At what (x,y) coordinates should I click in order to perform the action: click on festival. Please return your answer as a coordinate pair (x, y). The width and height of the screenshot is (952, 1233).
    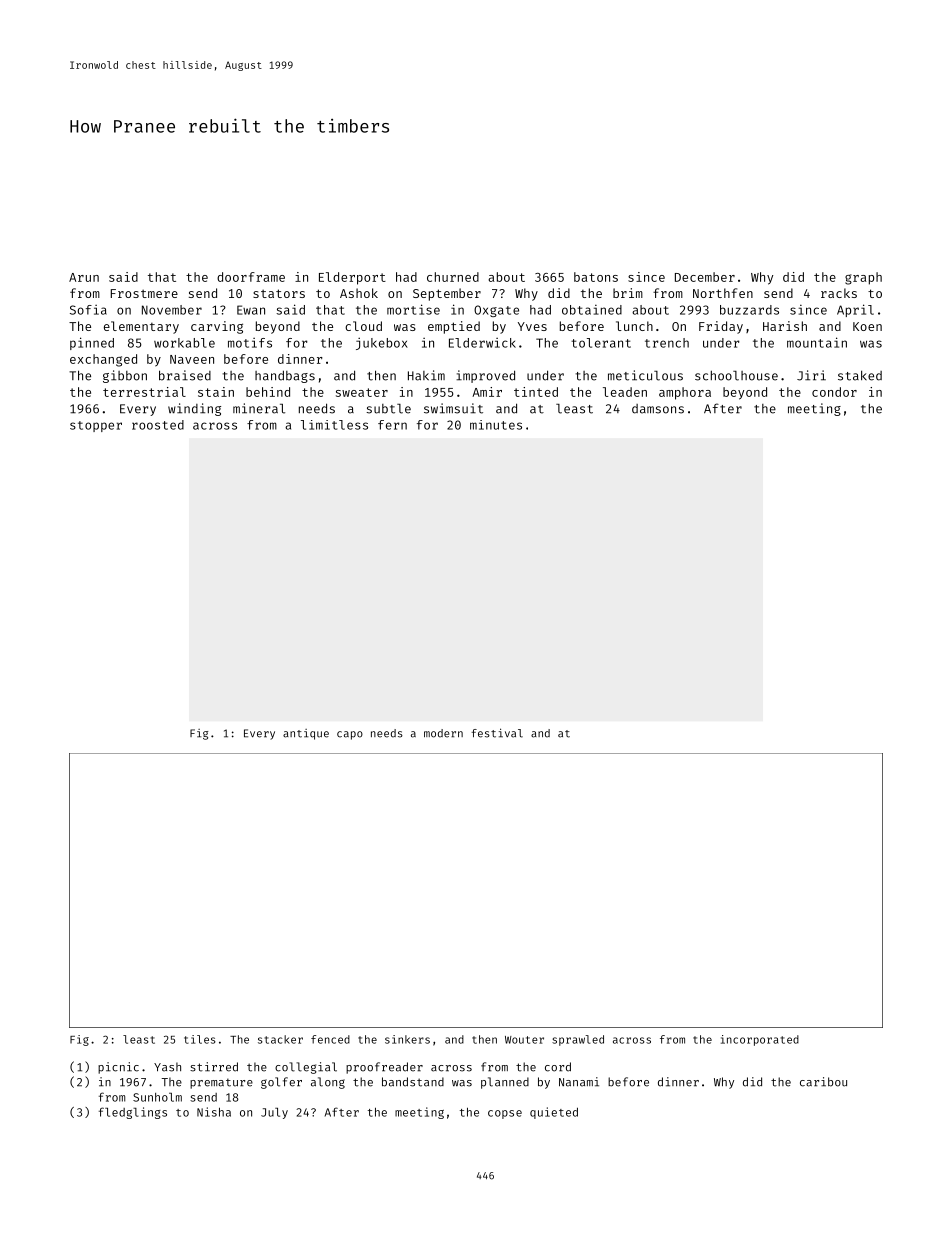
    Looking at the image, I should click on (497, 733).
